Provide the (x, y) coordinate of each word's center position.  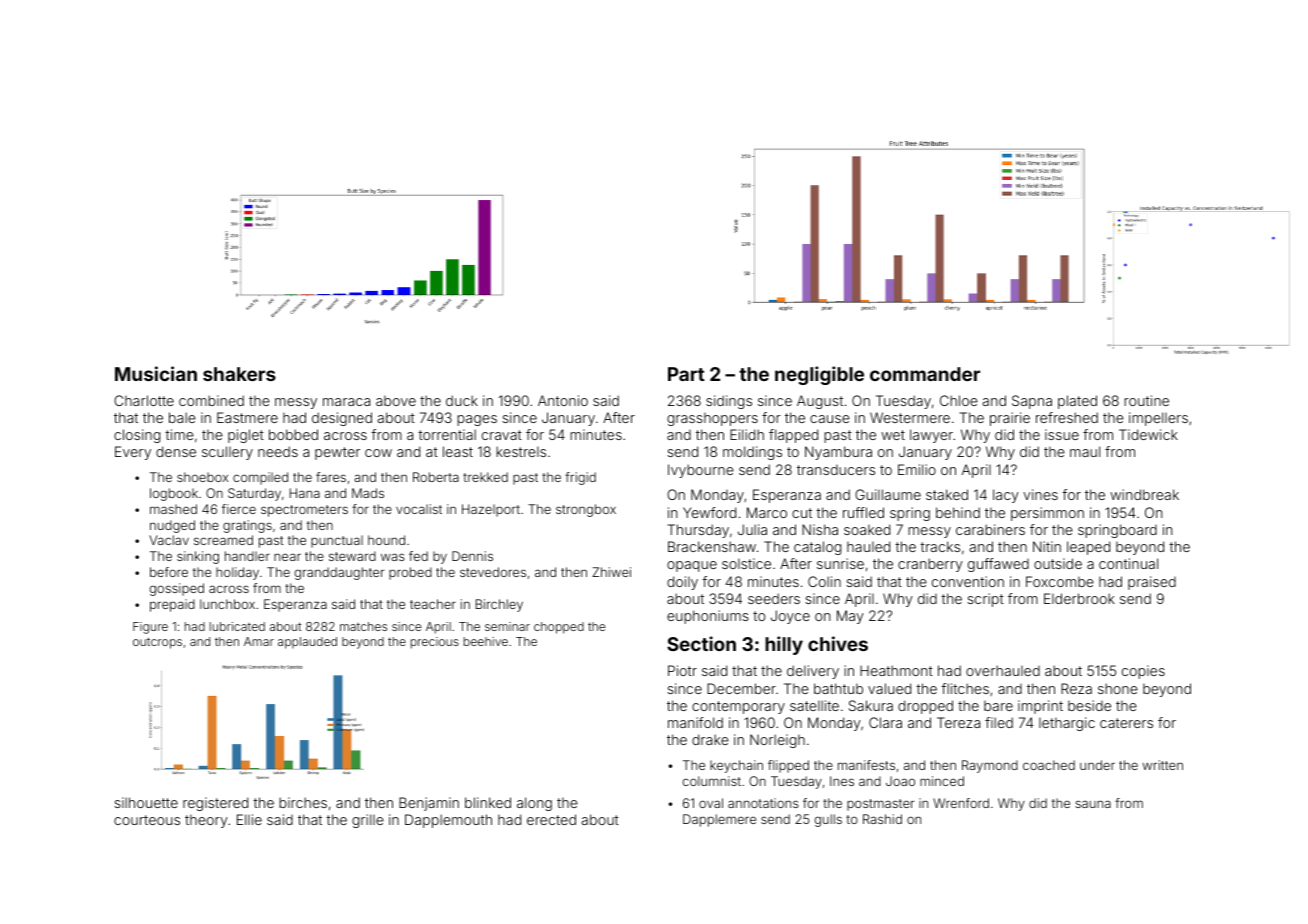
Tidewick (1148, 434)
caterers (1126, 723)
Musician (156, 373)
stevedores (493, 572)
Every (133, 453)
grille (368, 821)
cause (830, 419)
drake (710, 739)
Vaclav (169, 540)
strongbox (586, 510)
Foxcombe (1060, 581)
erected (551, 819)
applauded (307, 643)
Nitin (1047, 546)
